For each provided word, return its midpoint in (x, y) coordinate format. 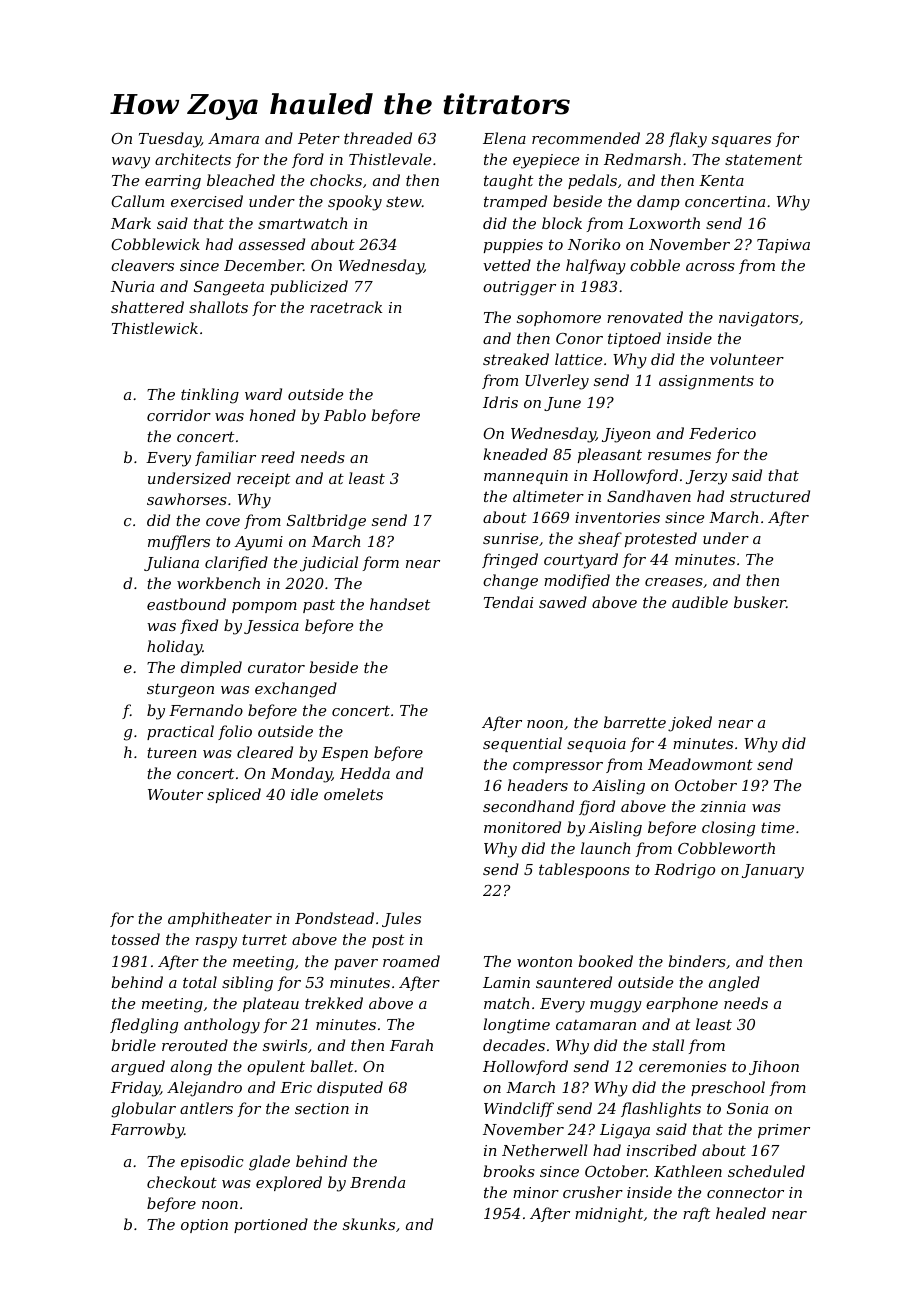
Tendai (508, 602)
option (204, 1226)
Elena (504, 138)
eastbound (186, 604)
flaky (688, 140)
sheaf (600, 539)
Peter (319, 138)
